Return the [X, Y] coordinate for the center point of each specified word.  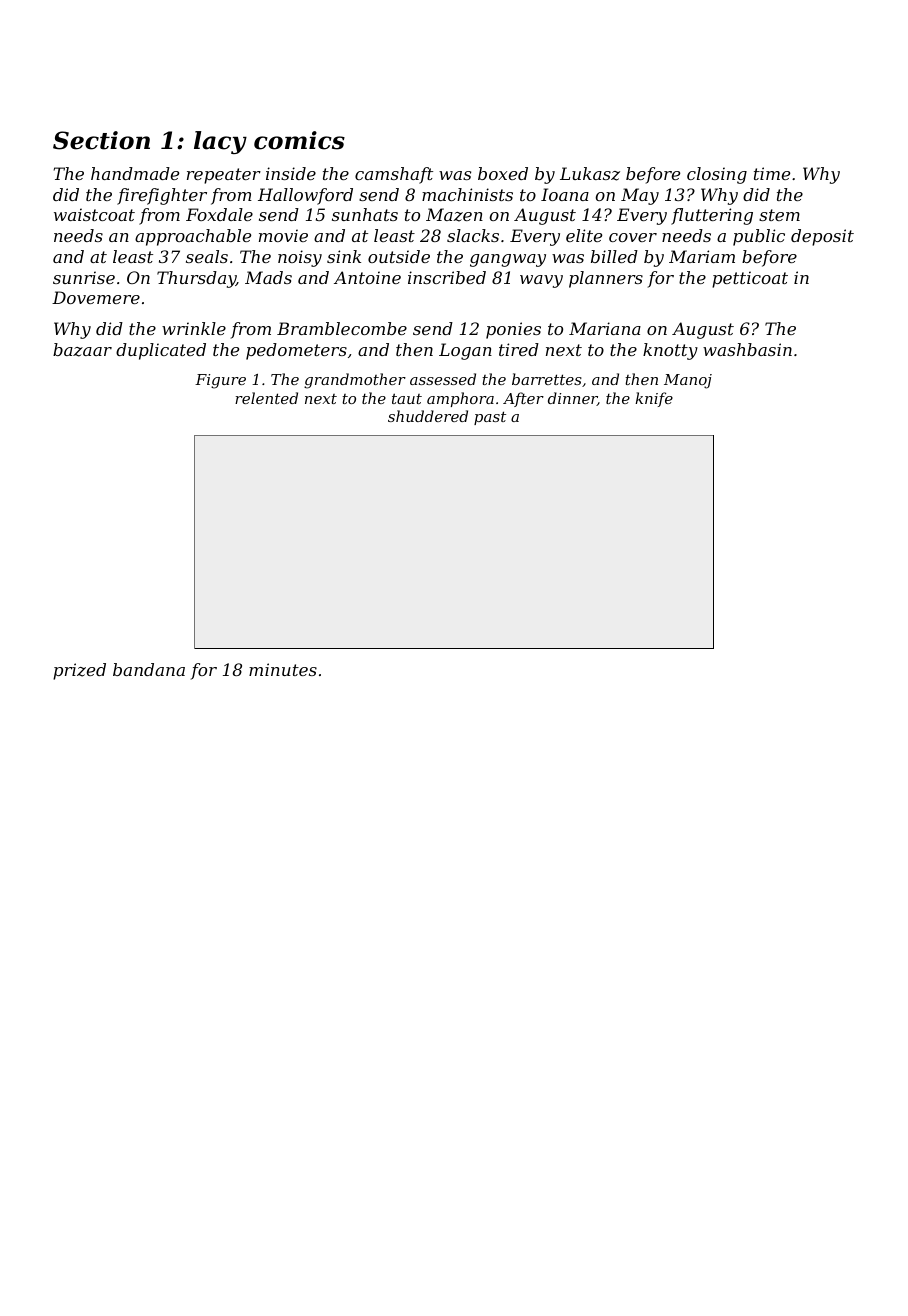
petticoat [750, 279]
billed [614, 256]
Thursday [196, 279]
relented [266, 398]
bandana [149, 669]
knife [654, 399]
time [772, 173]
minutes [283, 669]
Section [101, 140]
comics [299, 140]
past [490, 418]
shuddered [428, 416]
